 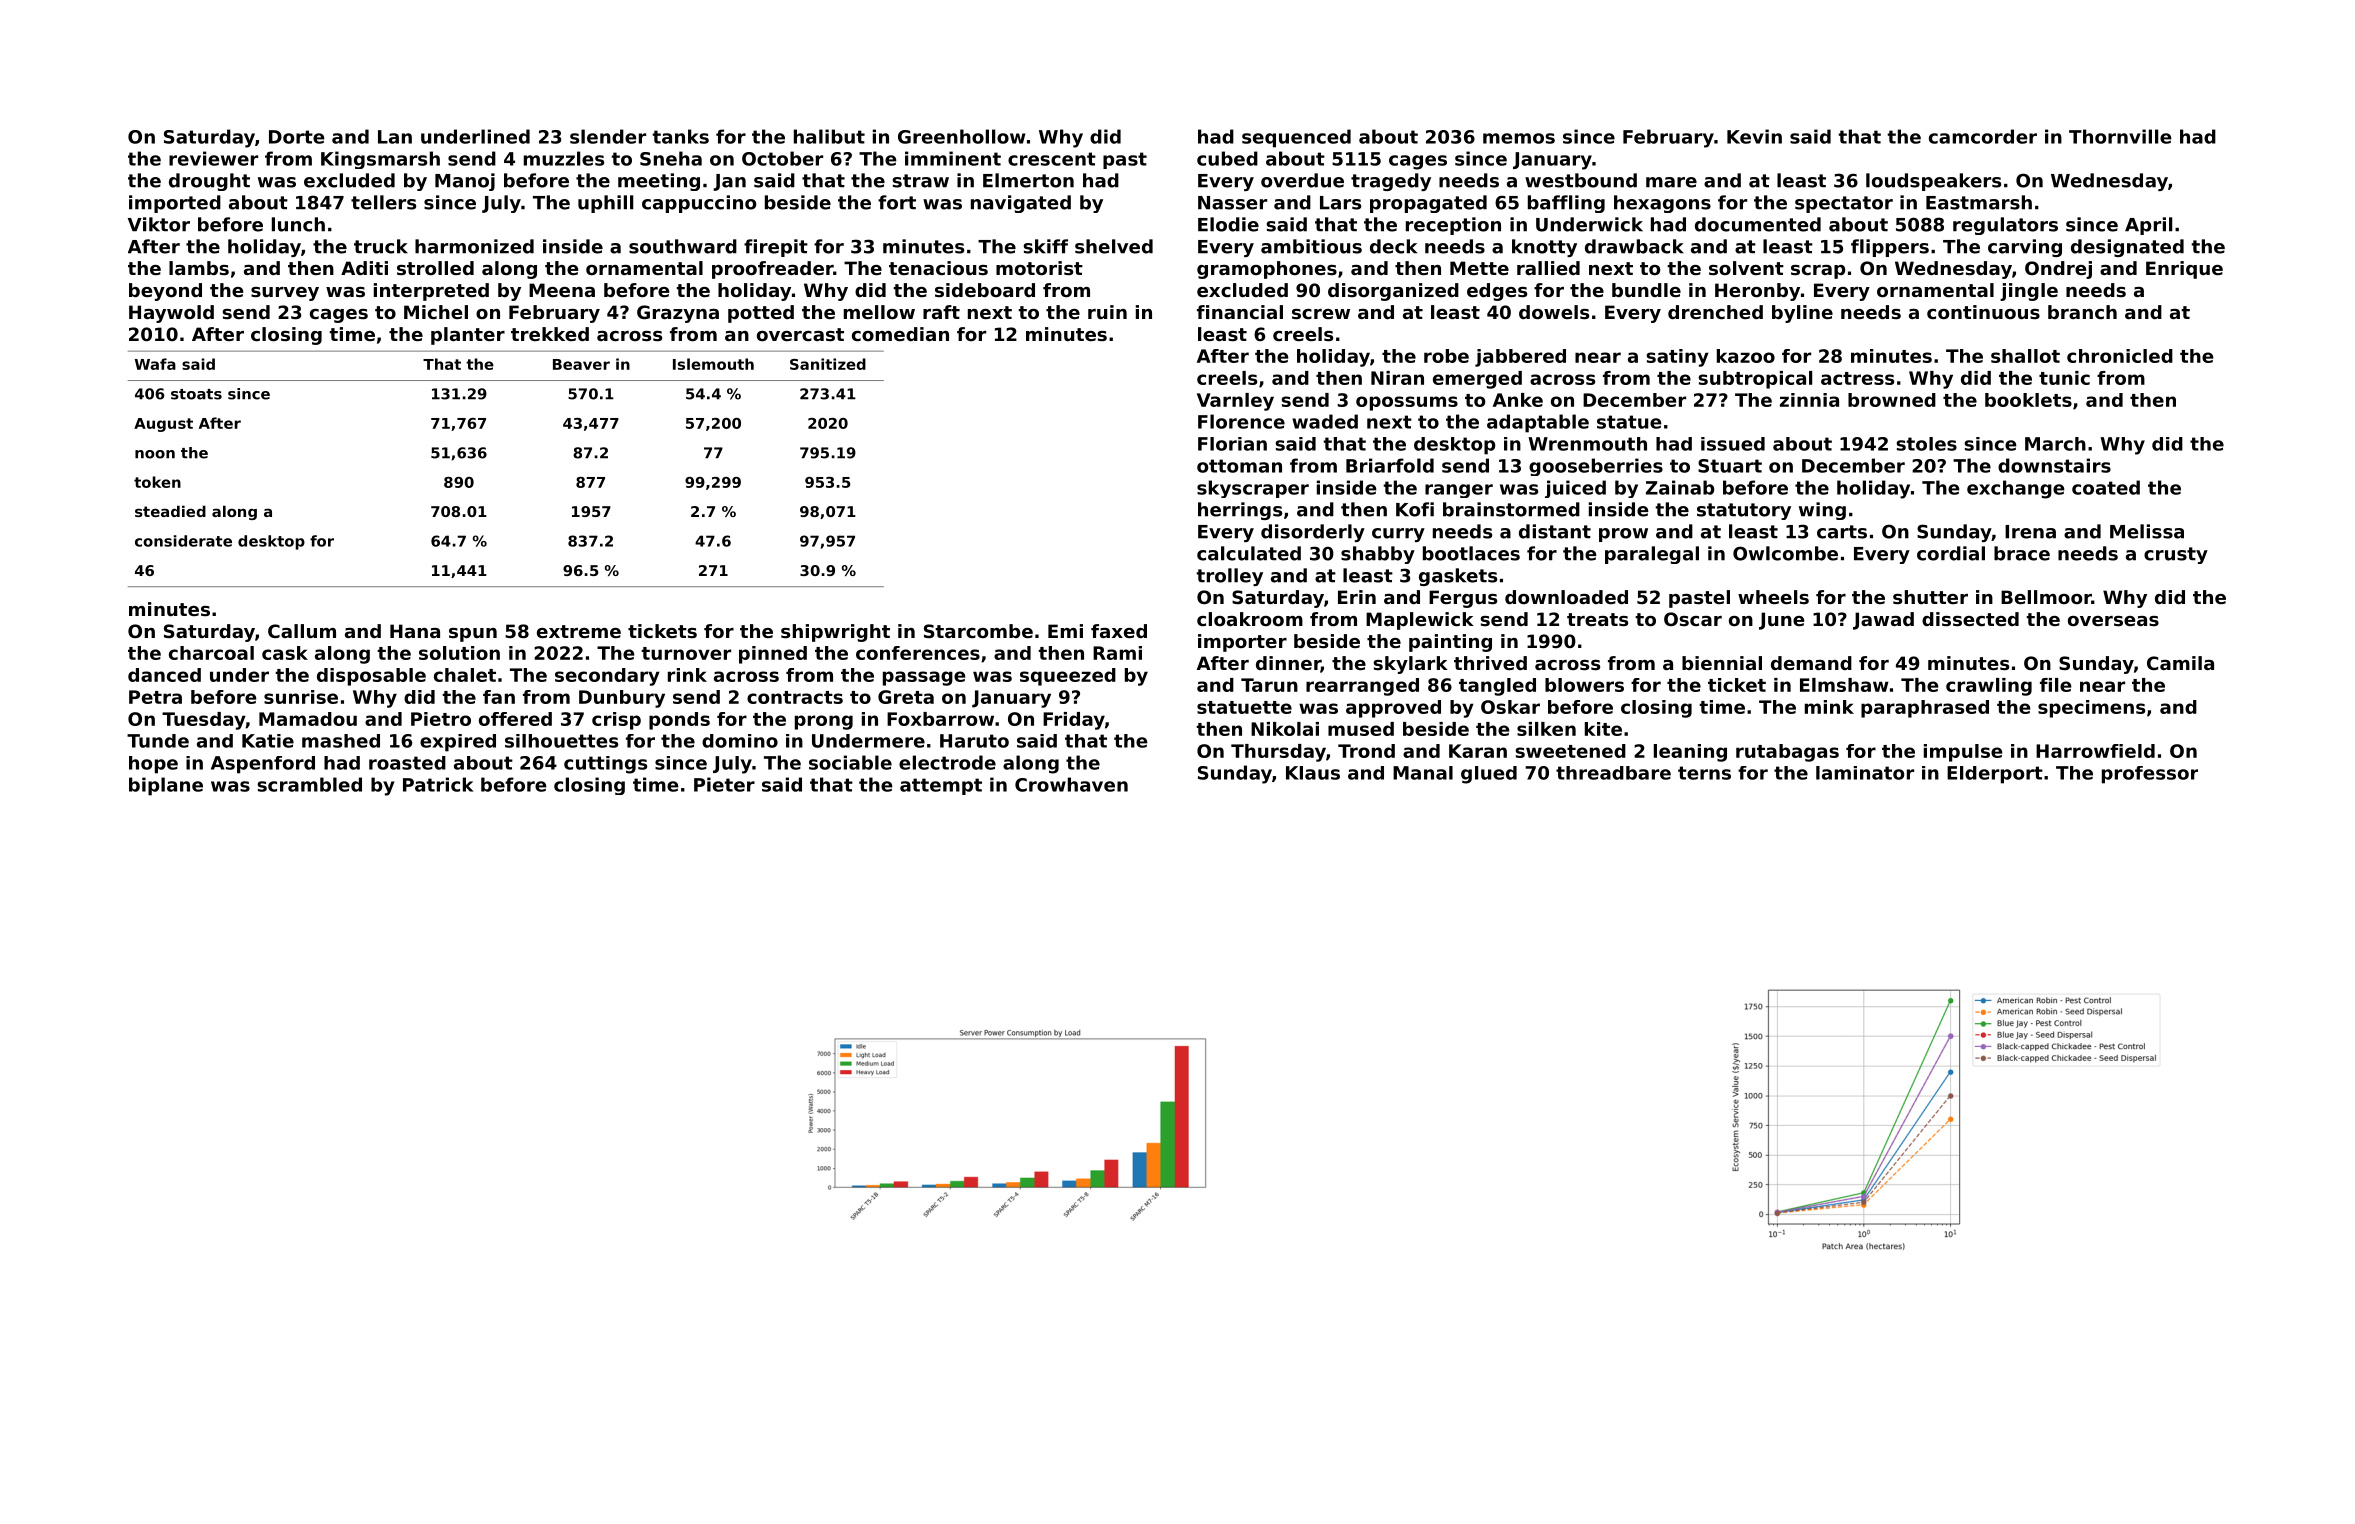 I want to click on slender, so click(x=608, y=136).
